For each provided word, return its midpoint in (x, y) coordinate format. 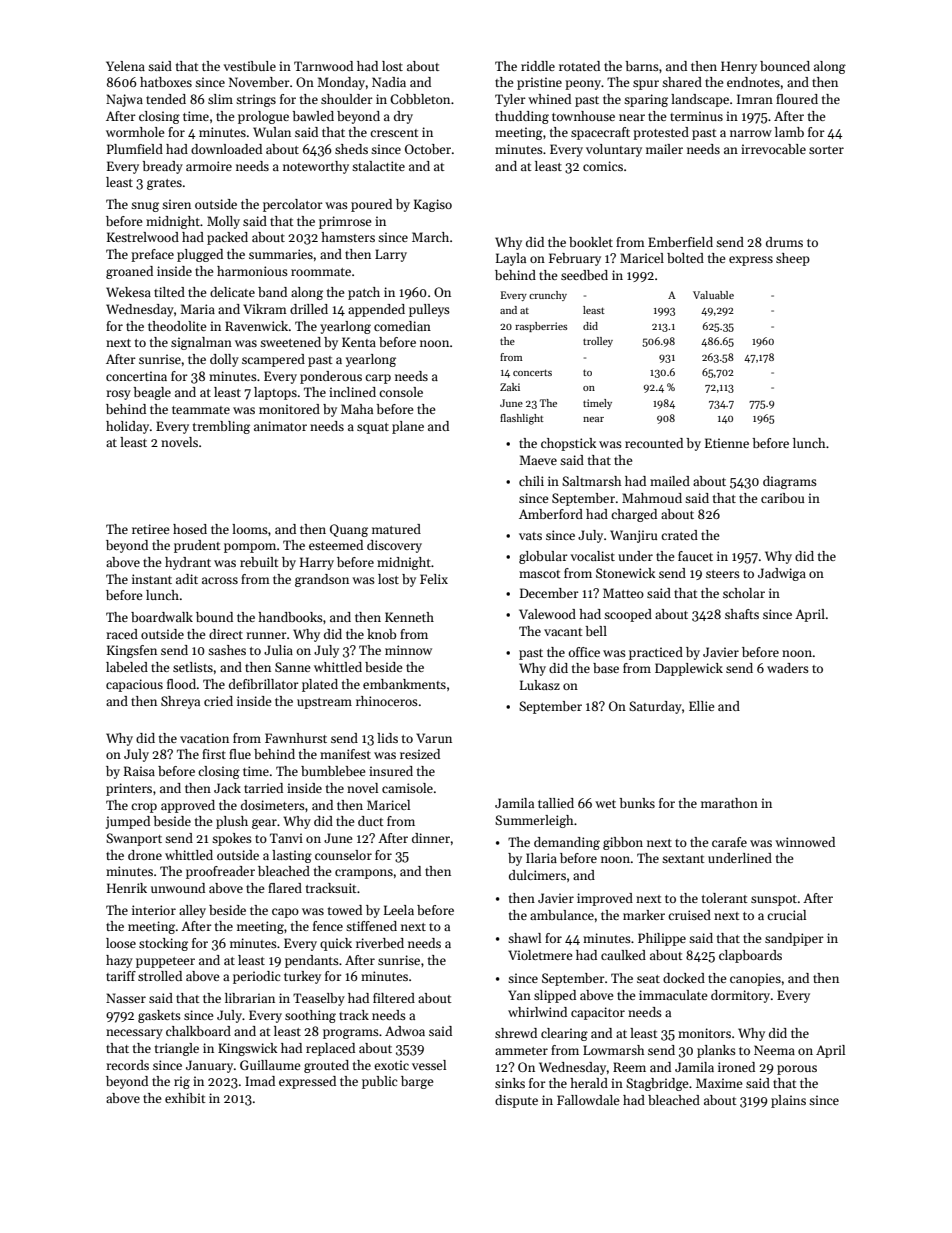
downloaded (226, 149)
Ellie (702, 706)
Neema (774, 1050)
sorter (826, 150)
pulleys (429, 310)
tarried (263, 788)
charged (634, 515)
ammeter (521, 1051)
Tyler (510, 100)
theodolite (177, 326)
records (127, 1065)
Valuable (713, 295)
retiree (151, 529)
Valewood (547, 614)
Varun (434, 738)
